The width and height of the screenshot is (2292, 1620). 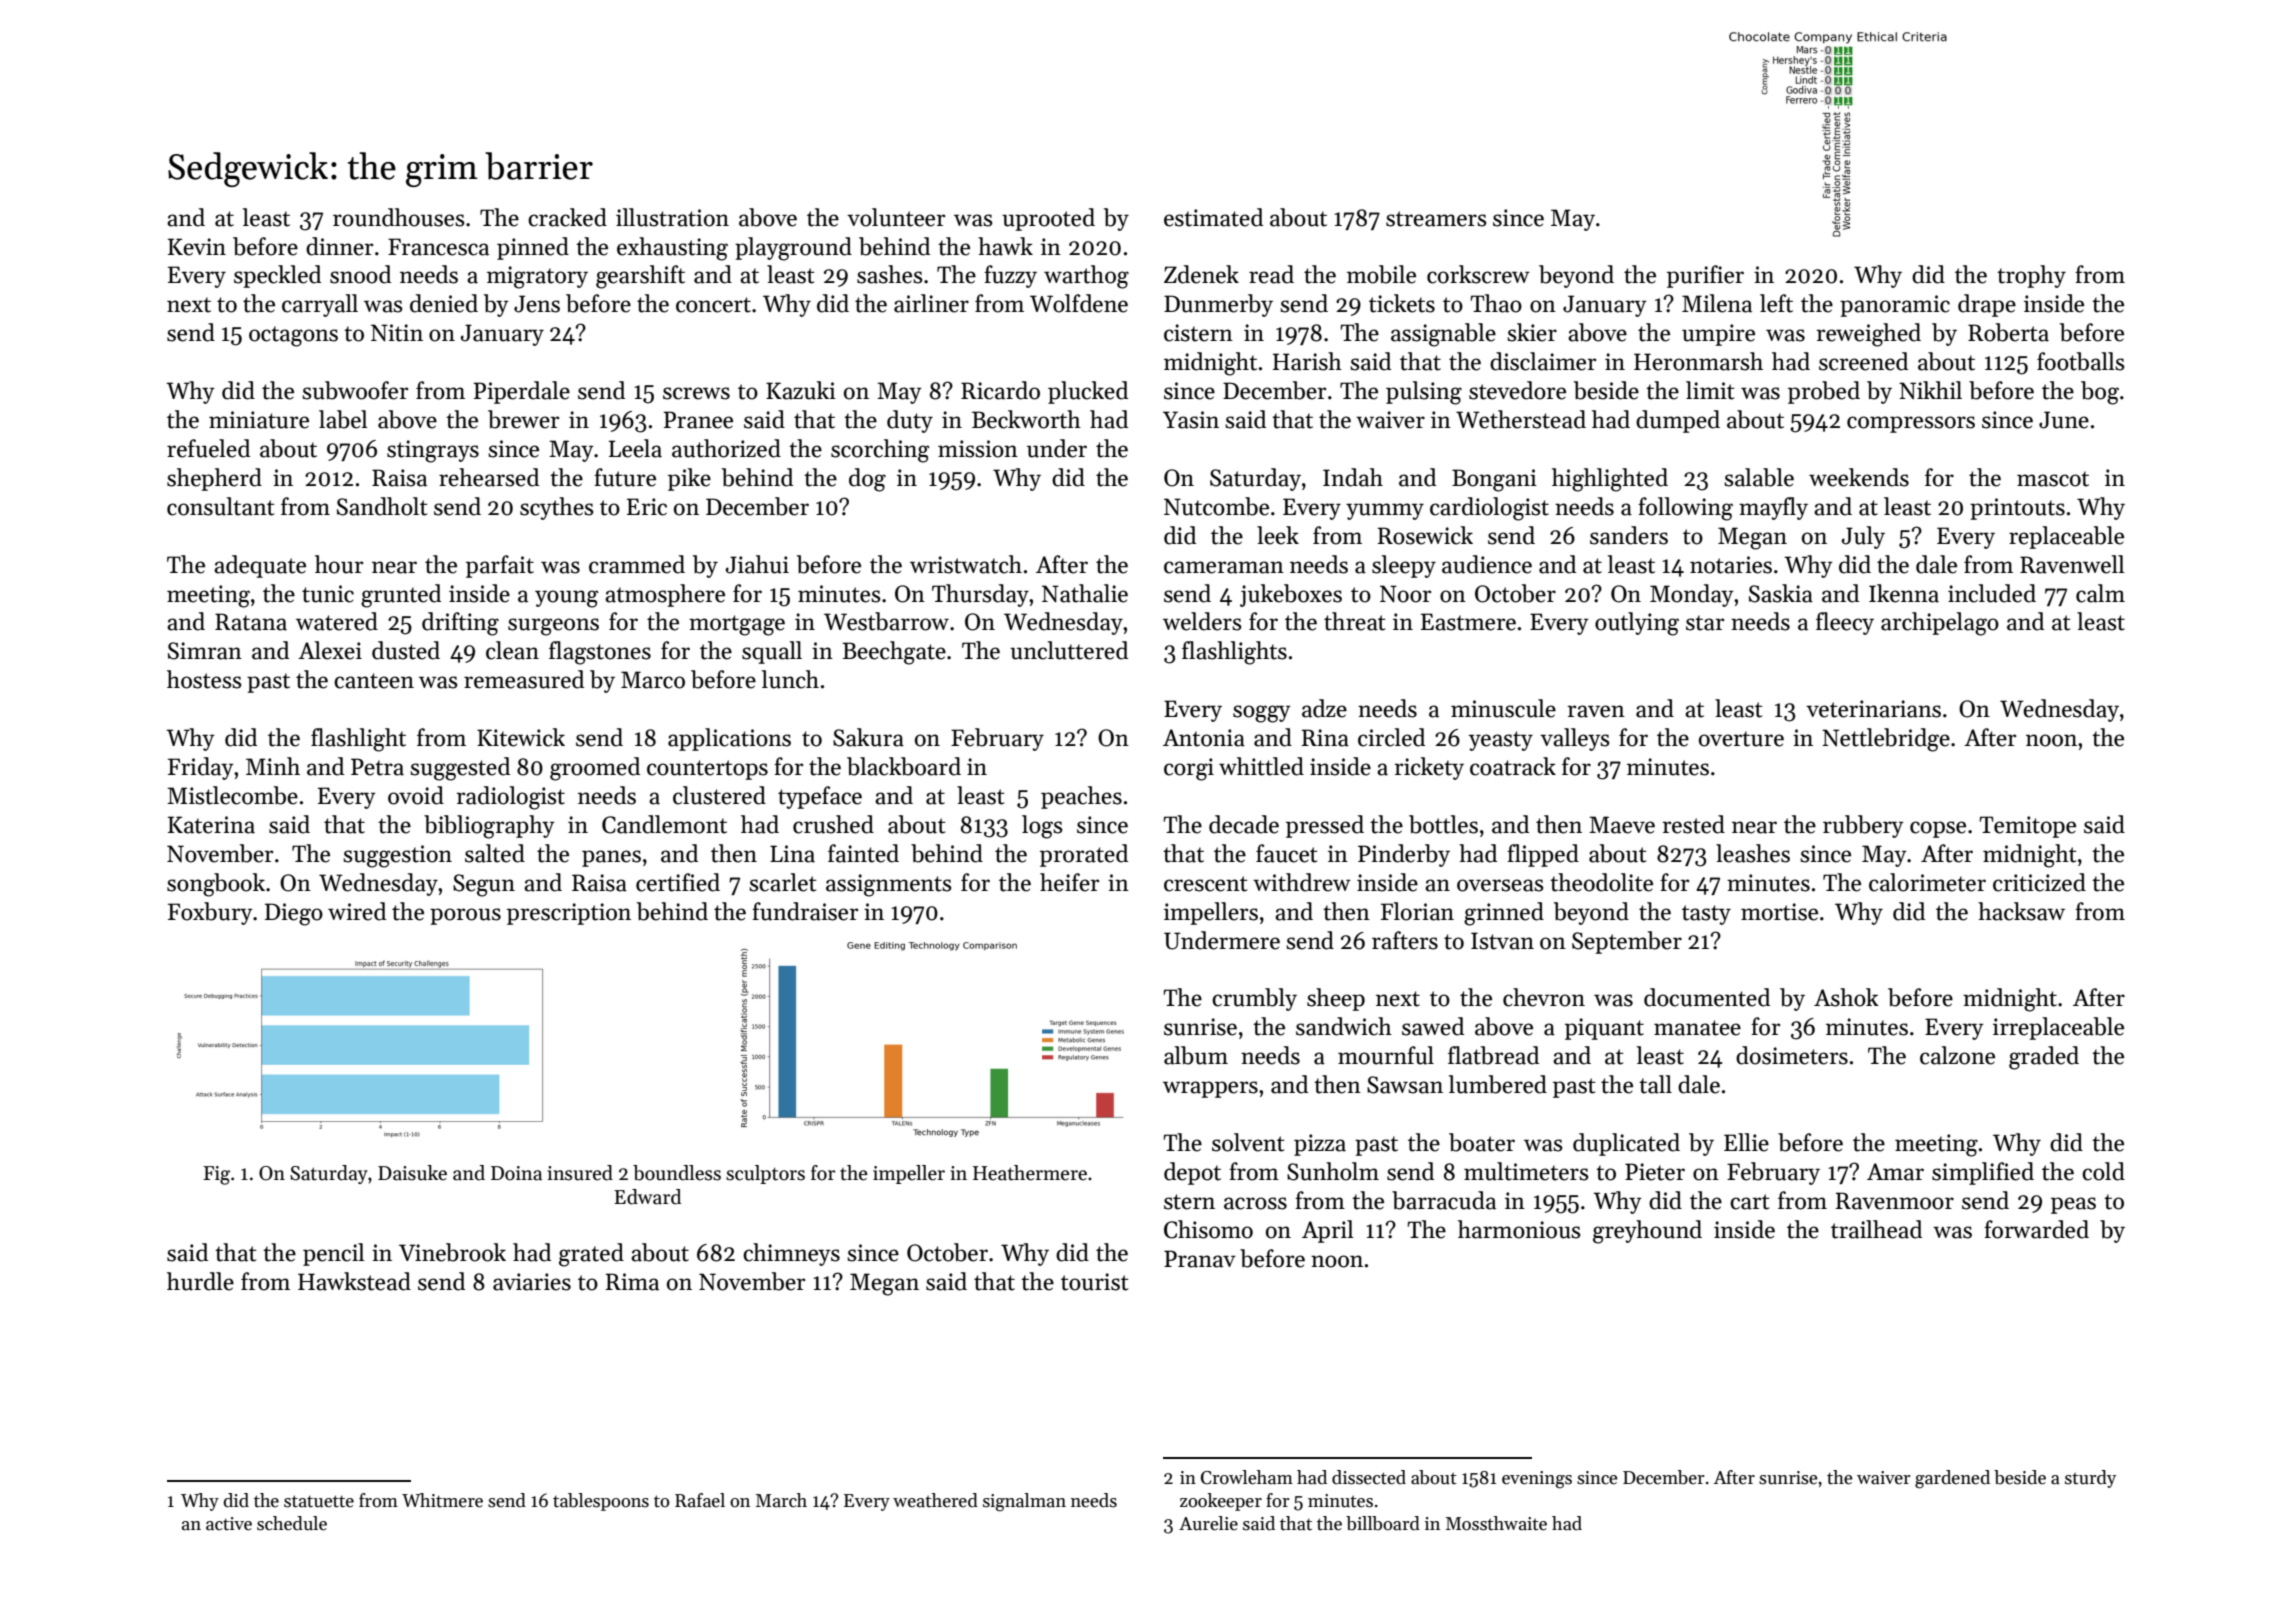 I want to click on logs, so click(x=1042, y=827).
